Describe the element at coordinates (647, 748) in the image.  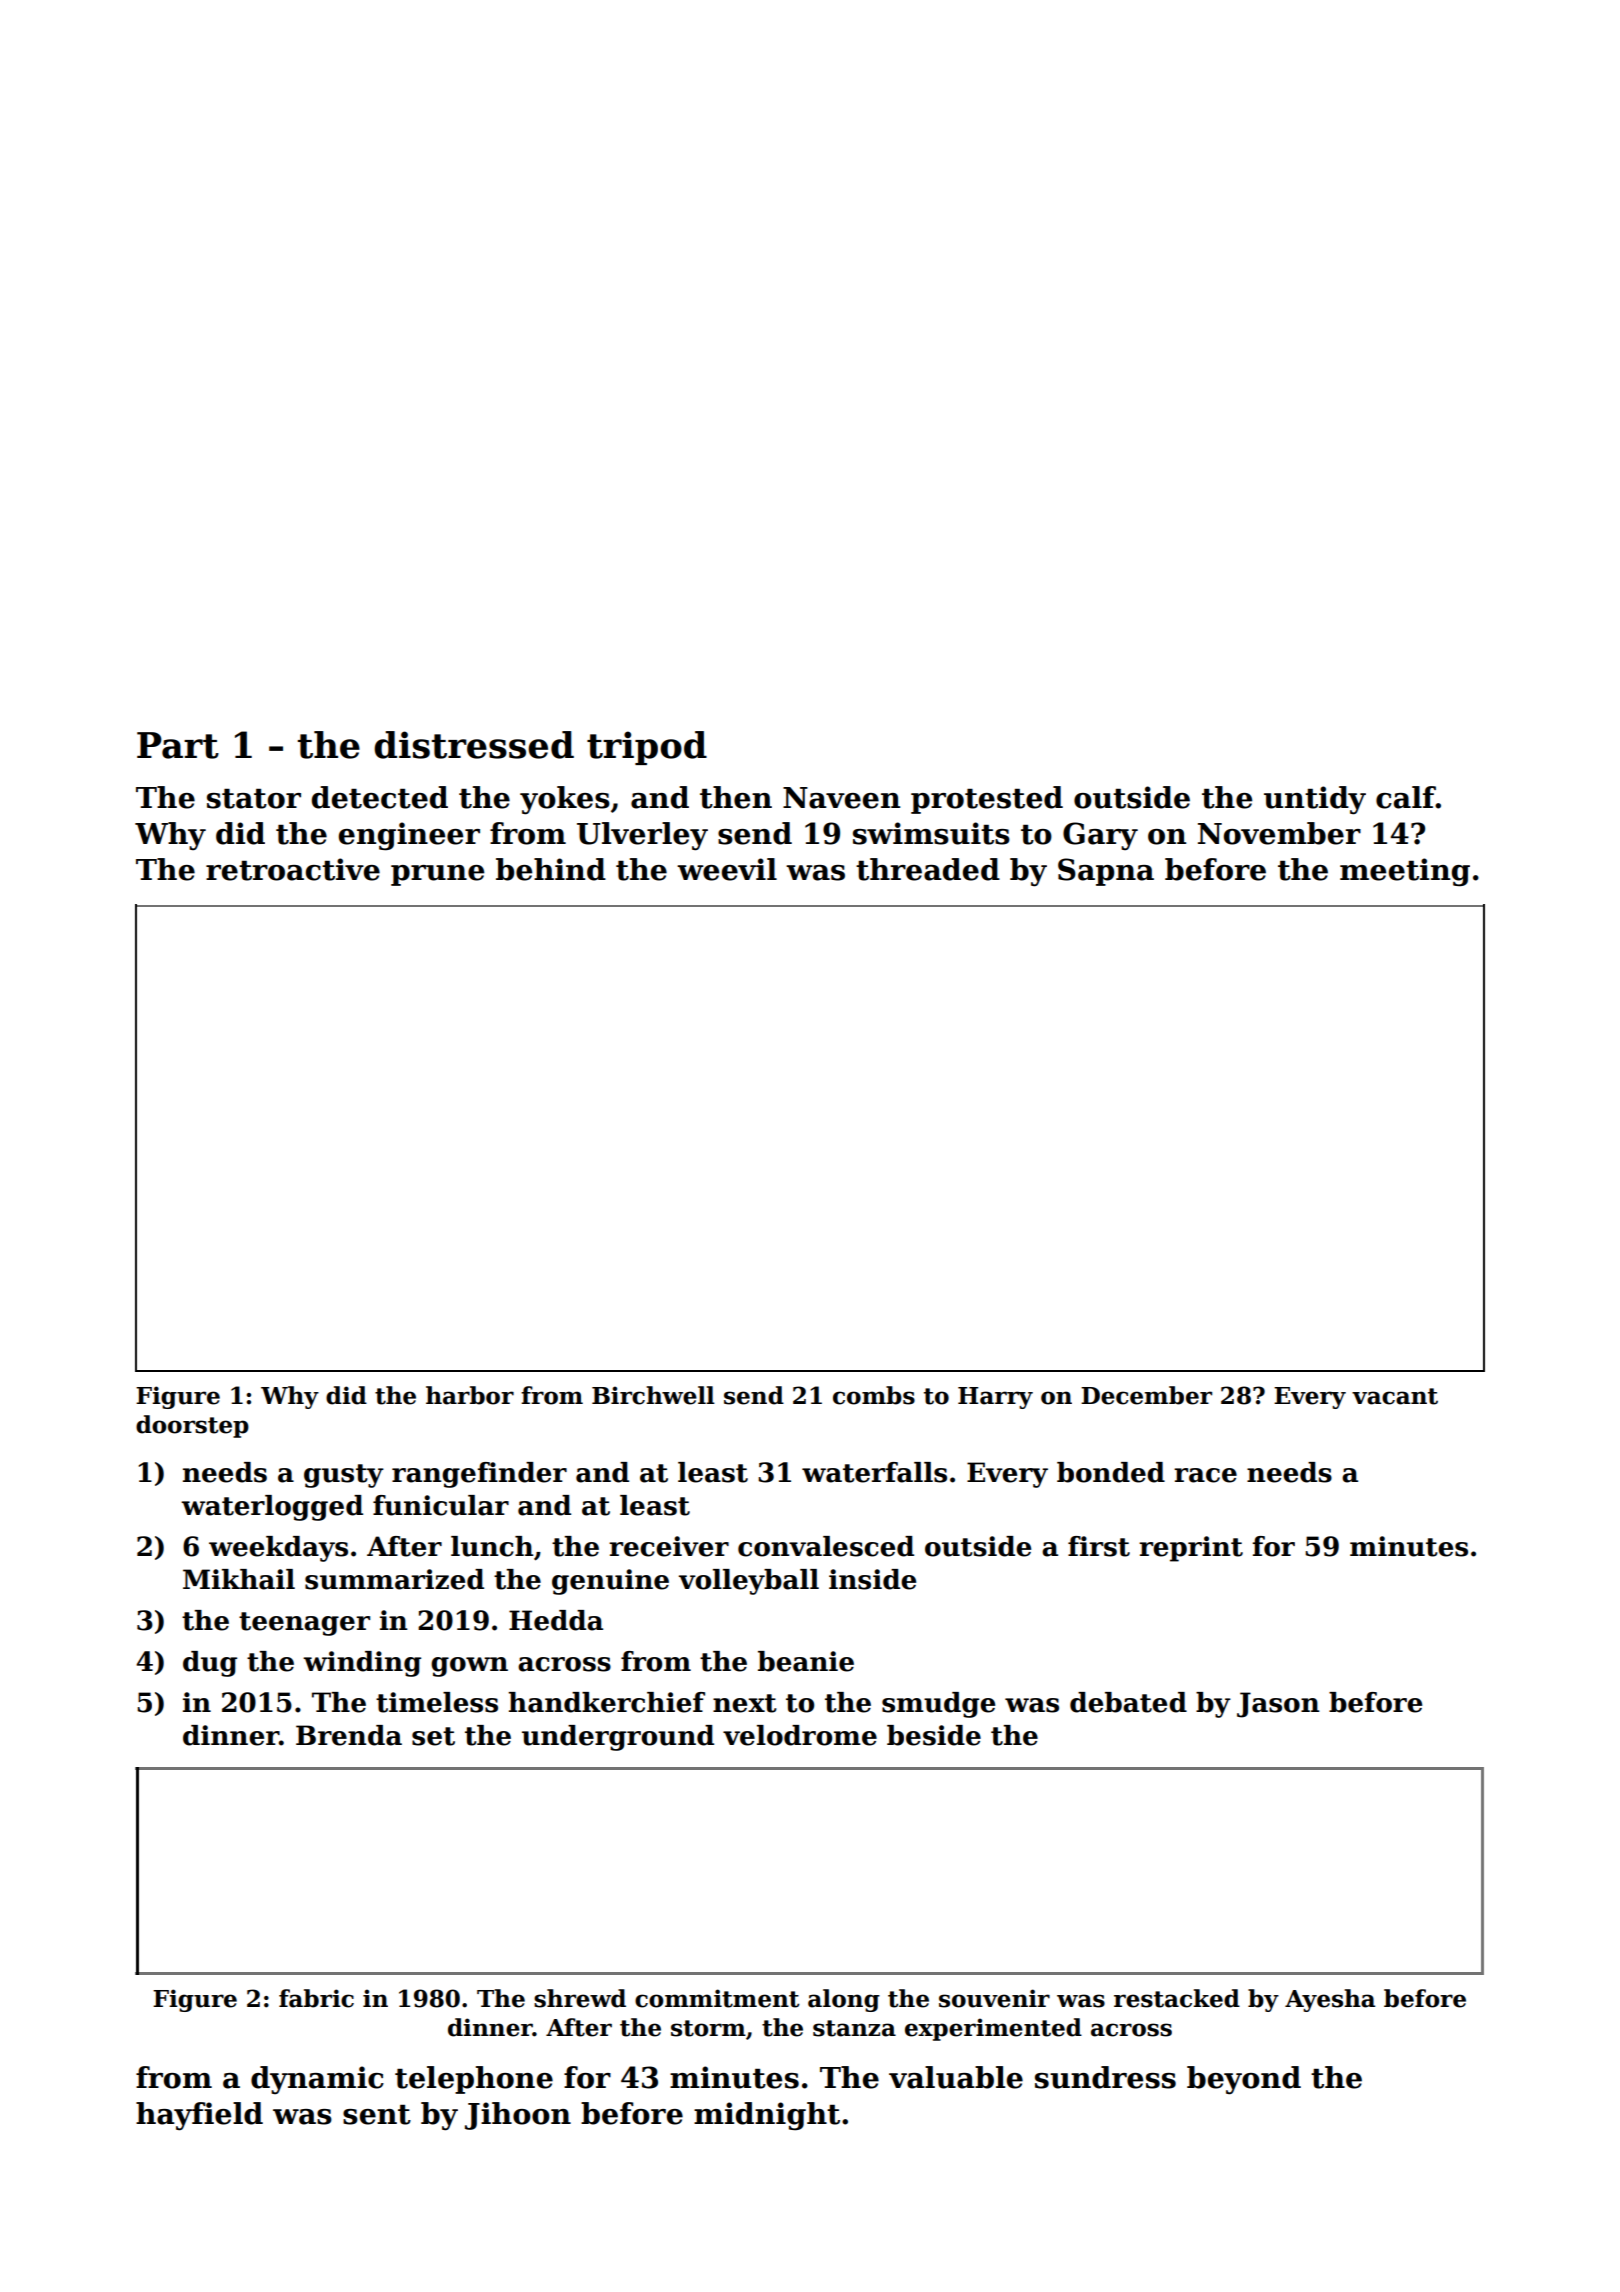
I see `tripod` at that location.
